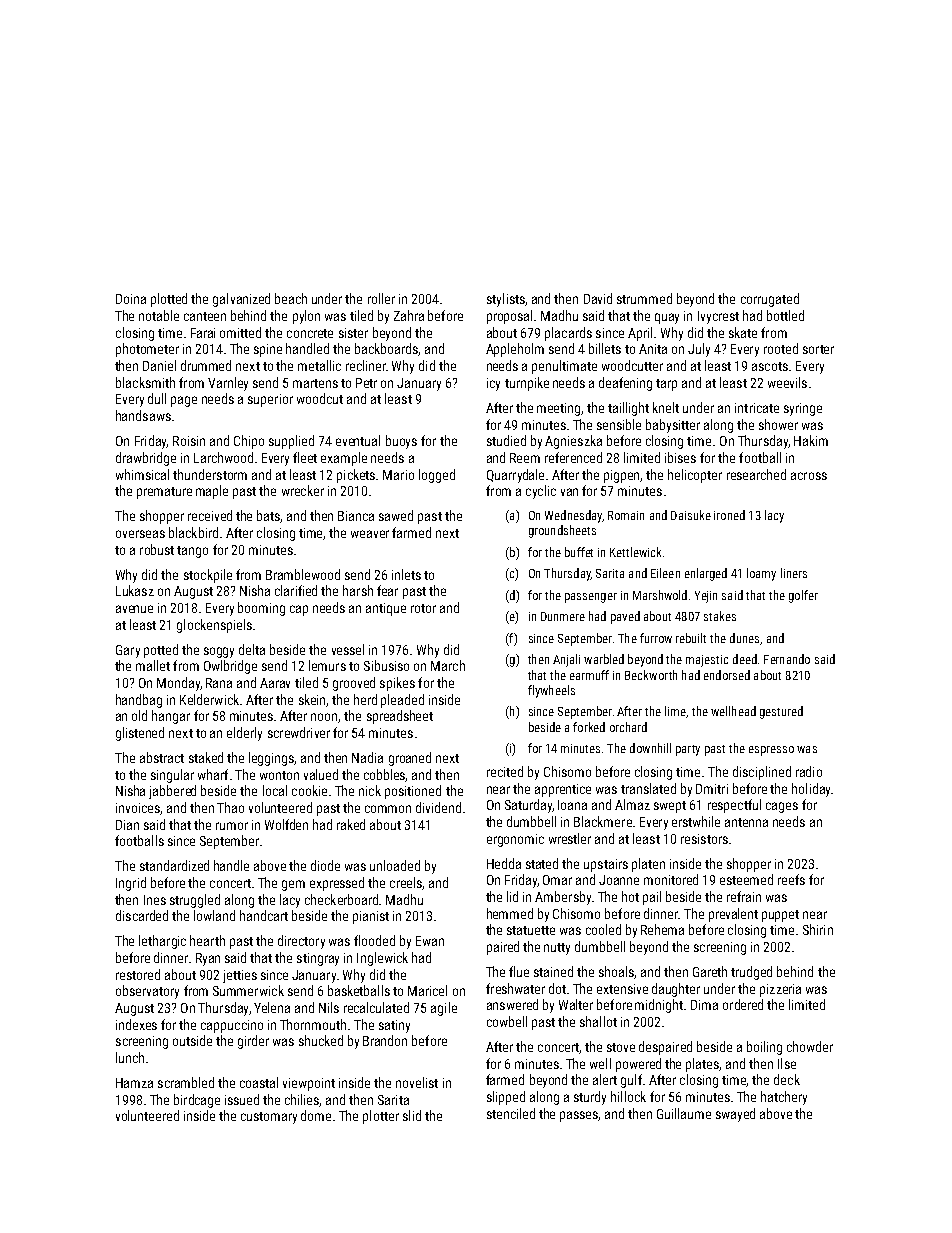  I want to click on invoices, so click(138, 809).
